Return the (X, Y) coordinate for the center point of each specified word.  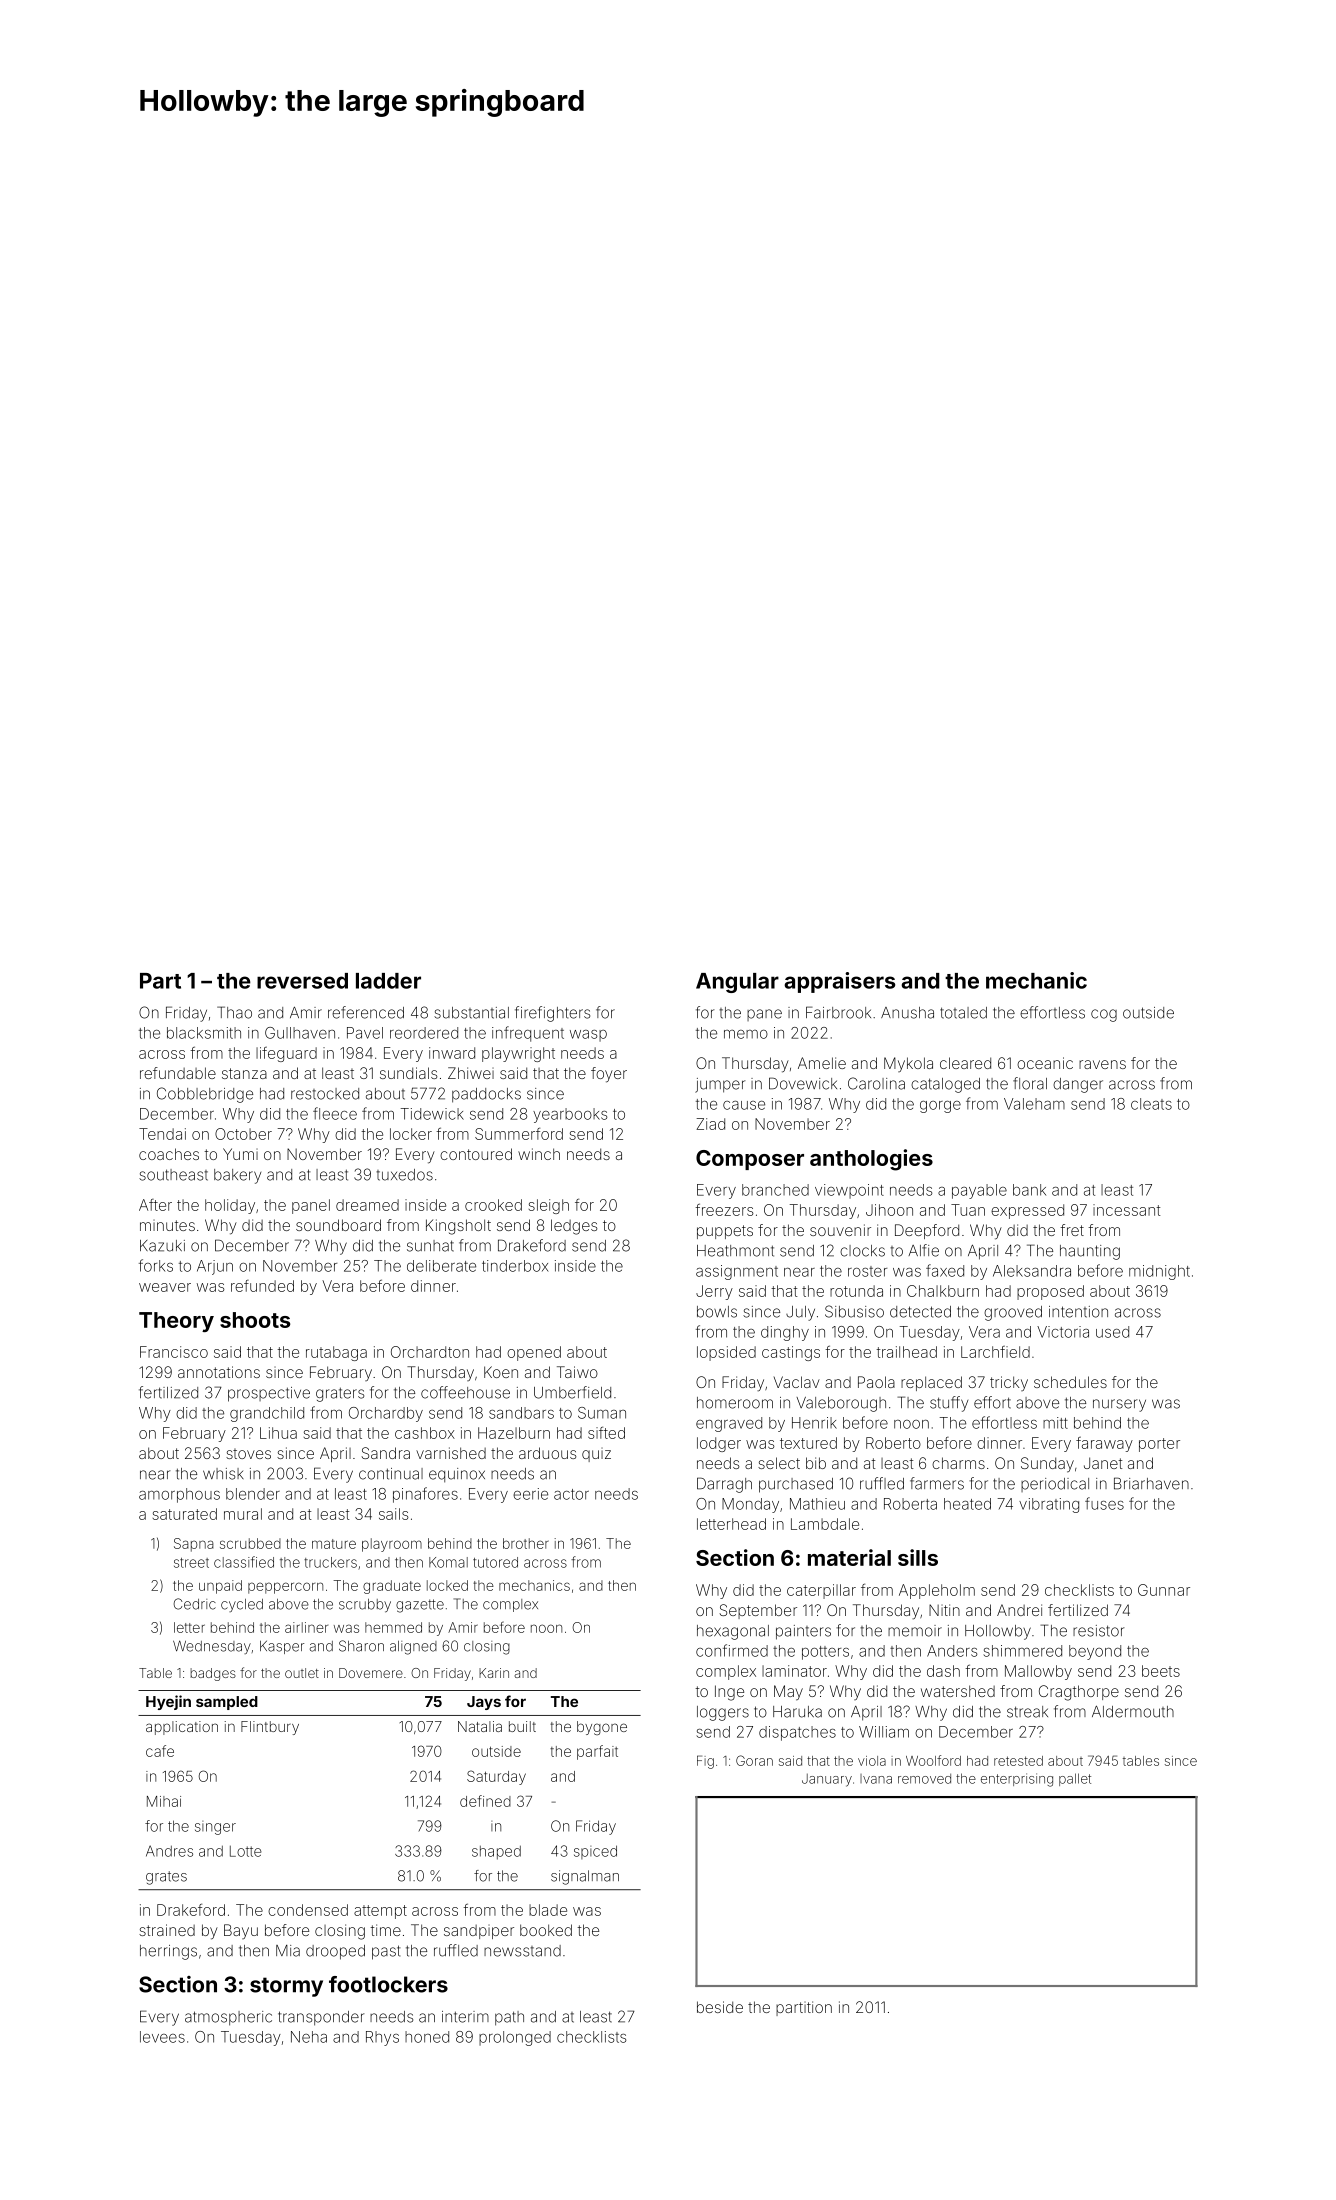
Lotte (246, 1851)
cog (1104, 1015)
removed (924, 1779)
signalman (585, 1877)
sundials (408, 1073)
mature (334, 1544)
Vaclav (797, 1382)
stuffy (949, 1404)
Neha (309, 2037)
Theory (176, 1322)
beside (720, 2007)
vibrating (1049, 1505)
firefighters (552, 1014)
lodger (719, 1444)
